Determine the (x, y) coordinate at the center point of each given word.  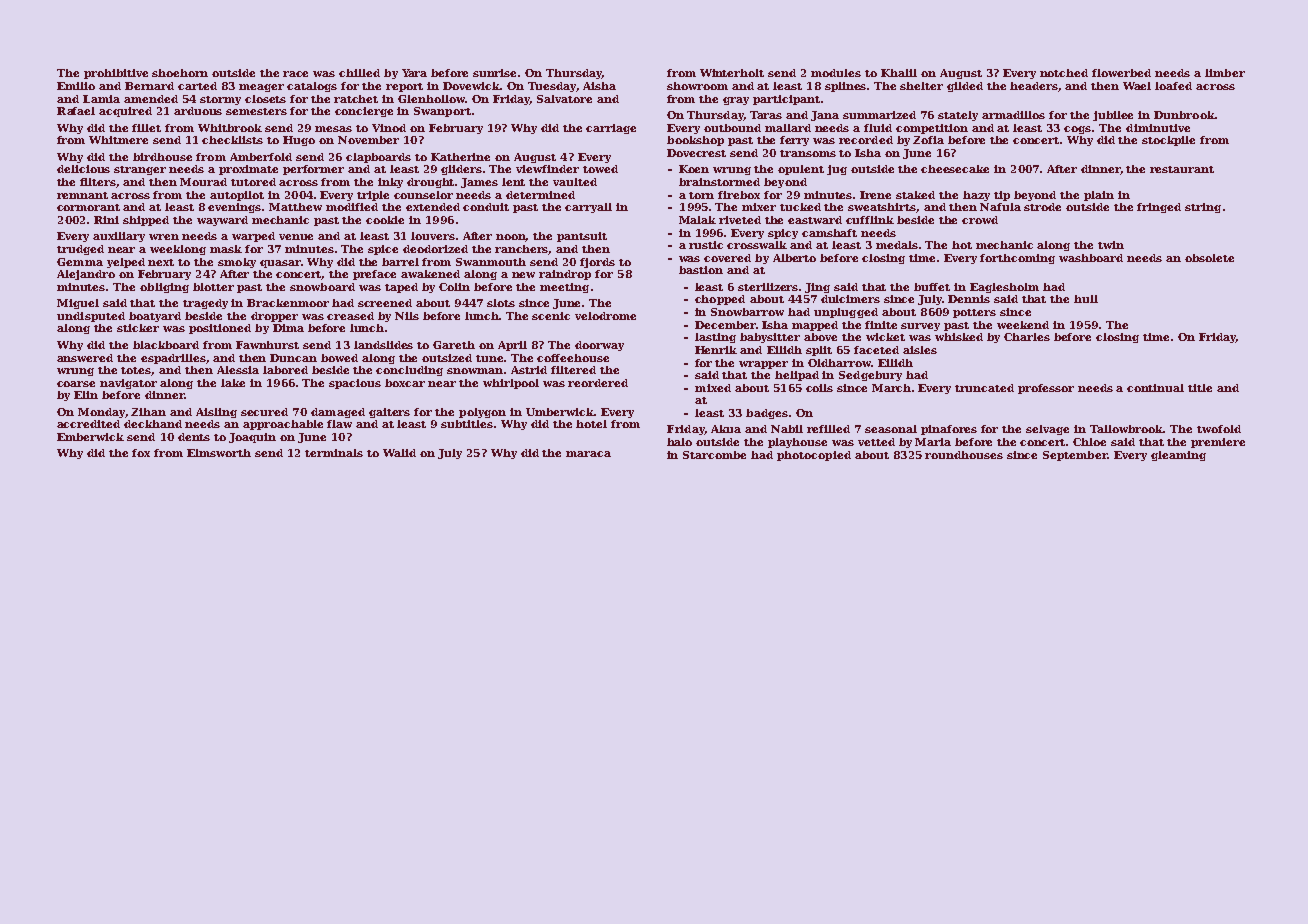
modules (836, 73)
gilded (965, 87)
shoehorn (180, 73)
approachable (283, 425)
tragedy (205, 304)
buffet (932, 287)
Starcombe (714, 455)
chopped (720, 300)
